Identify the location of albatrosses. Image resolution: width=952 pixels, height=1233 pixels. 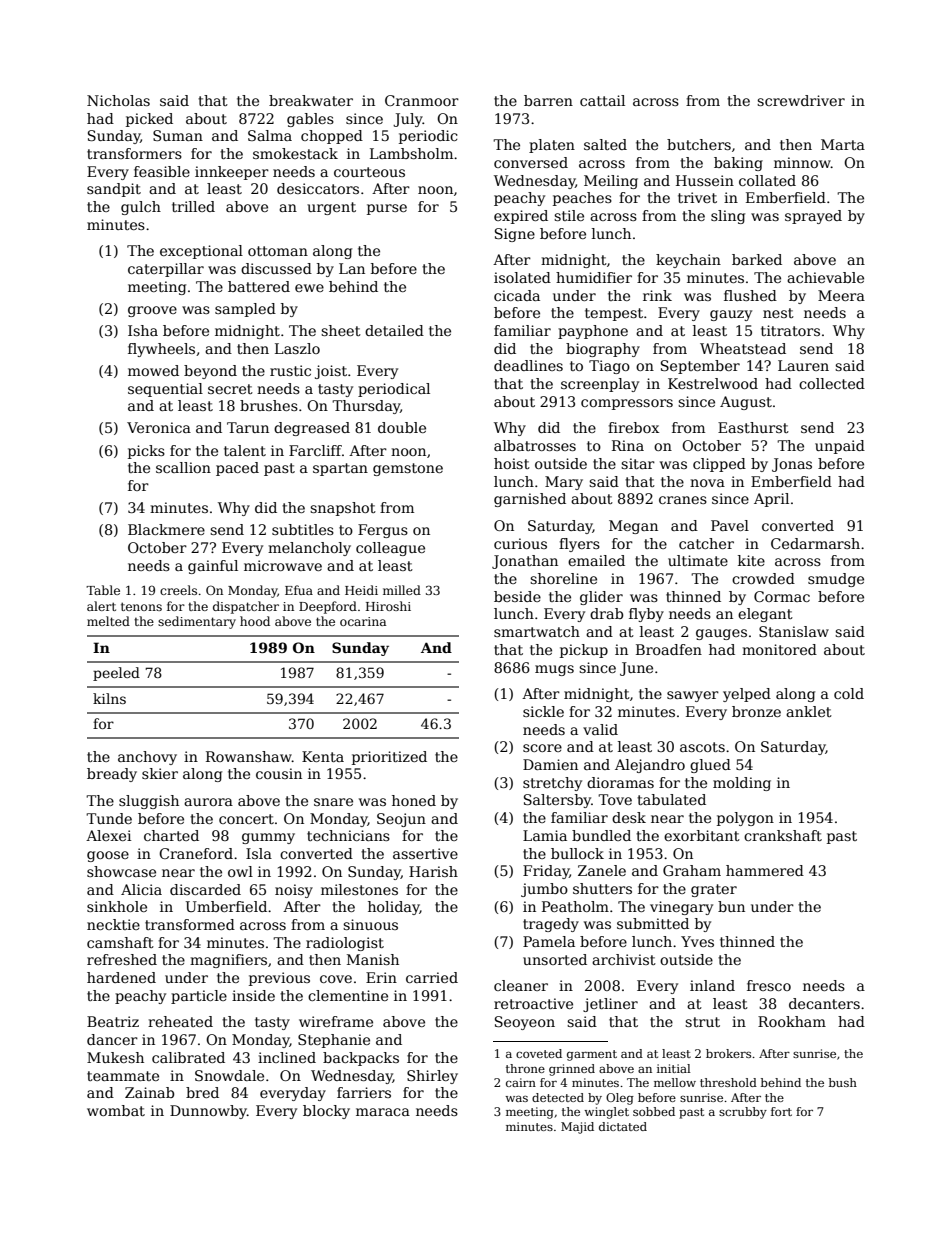
(535, 445).
